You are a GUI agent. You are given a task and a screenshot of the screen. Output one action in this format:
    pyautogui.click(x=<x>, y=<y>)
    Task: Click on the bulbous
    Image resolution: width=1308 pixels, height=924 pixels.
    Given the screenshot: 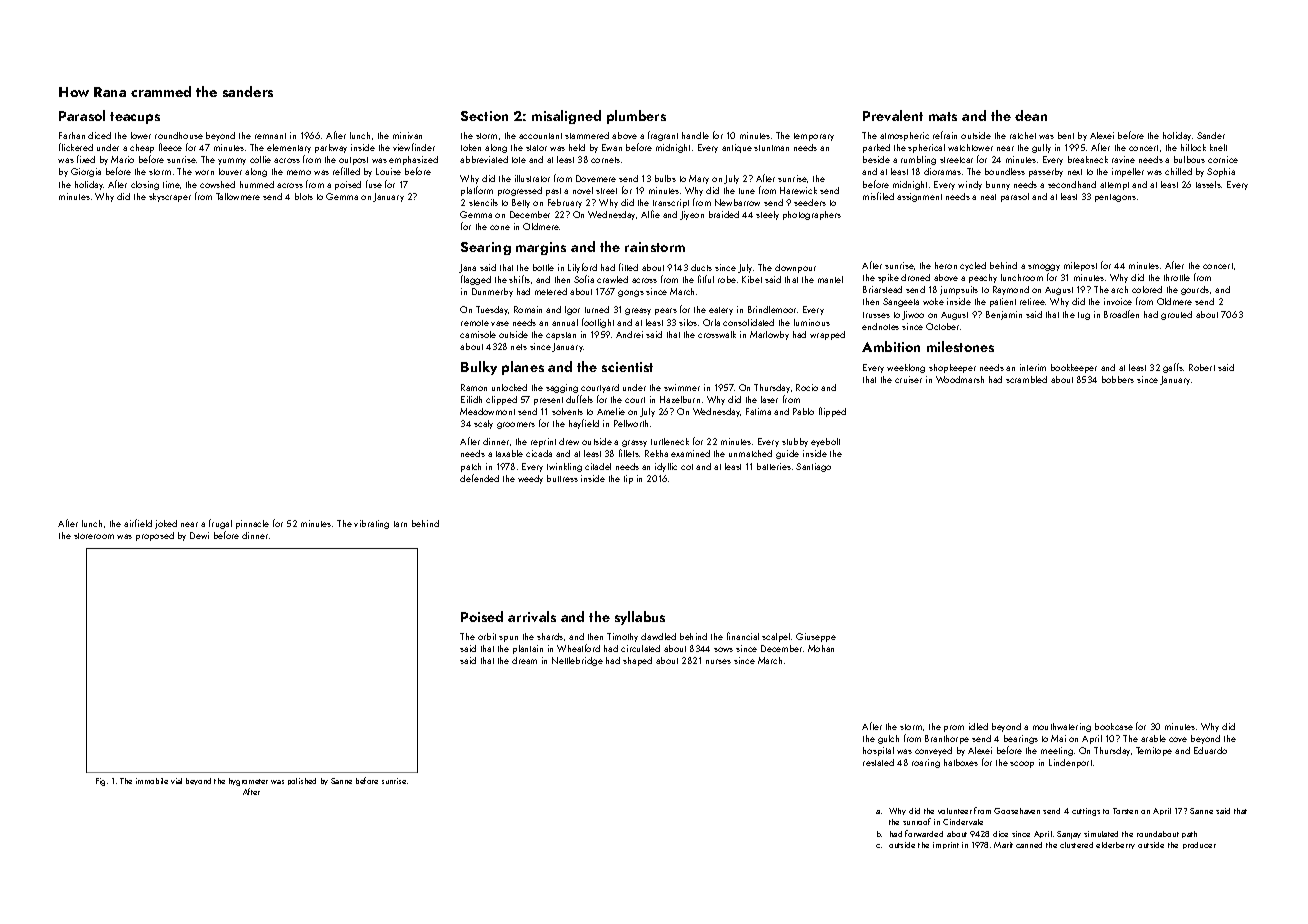 What is the action you would take?
    pyautogui.click(x=1189, y=159)
